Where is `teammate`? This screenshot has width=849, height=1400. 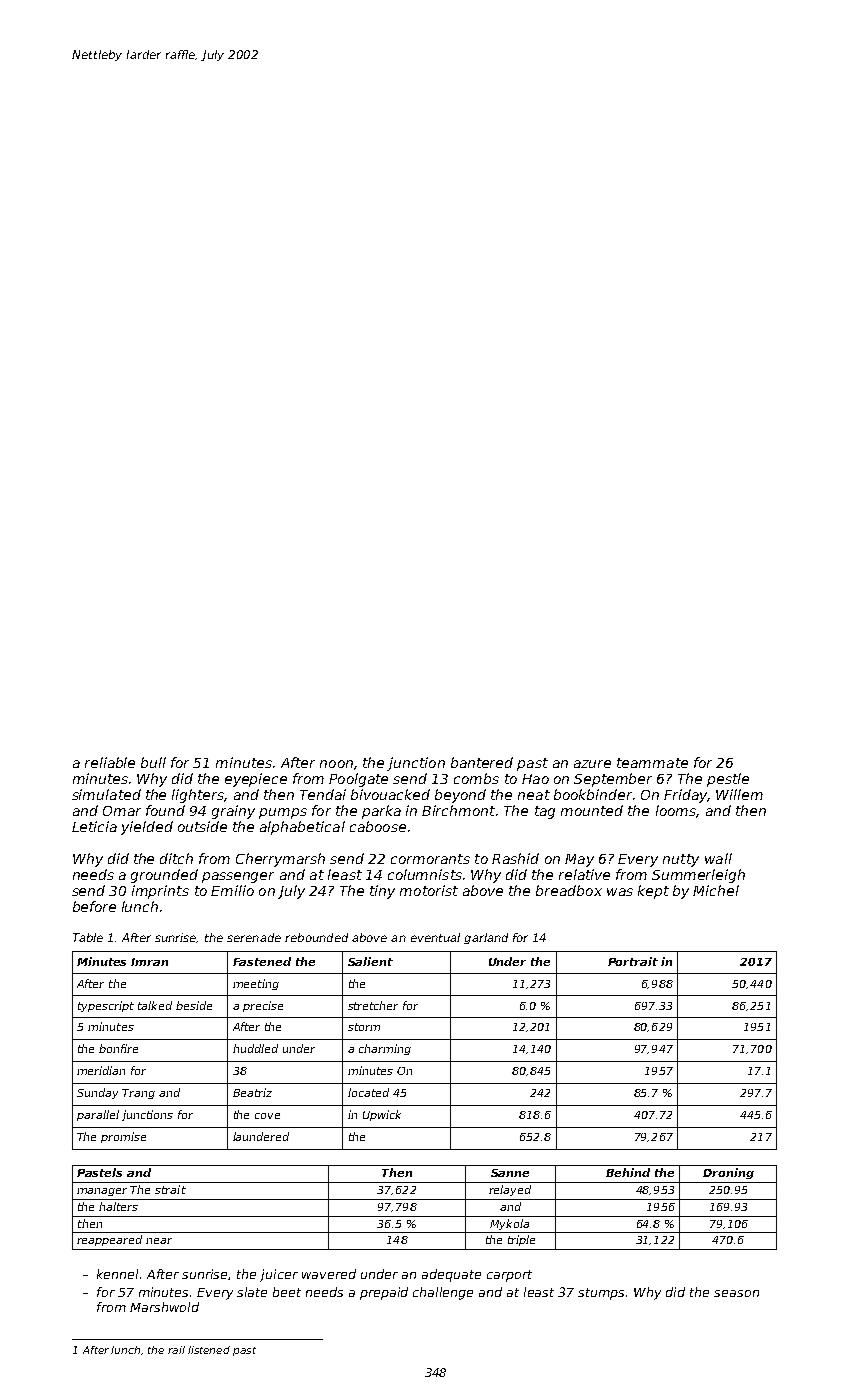 teammate is located at coordinates (652, 763).
